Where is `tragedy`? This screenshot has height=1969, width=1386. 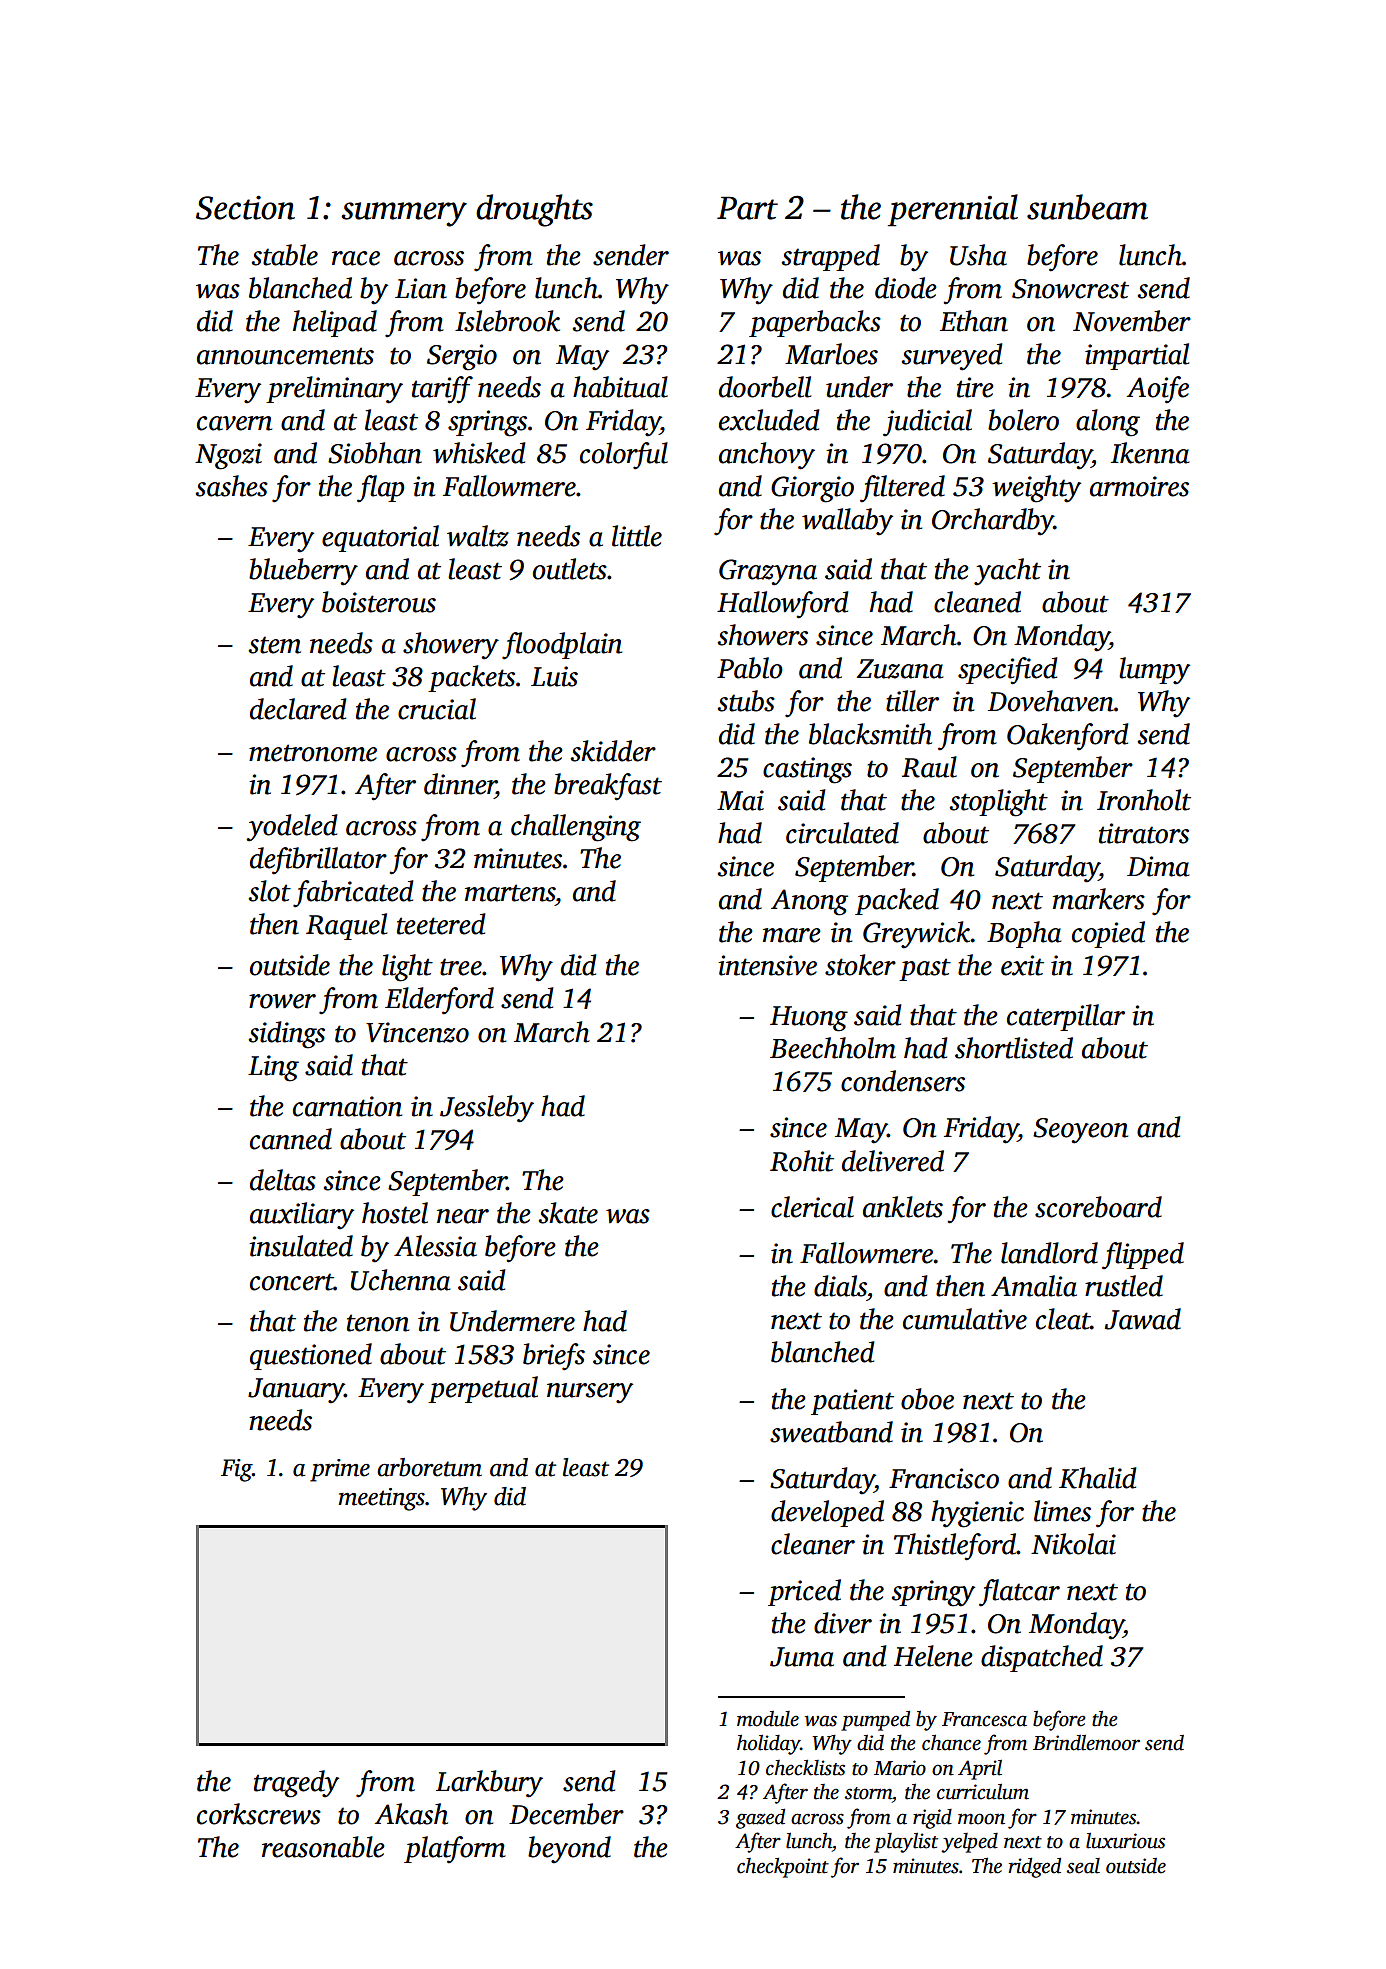
tragedy is located at coordinates (296, 1784).
